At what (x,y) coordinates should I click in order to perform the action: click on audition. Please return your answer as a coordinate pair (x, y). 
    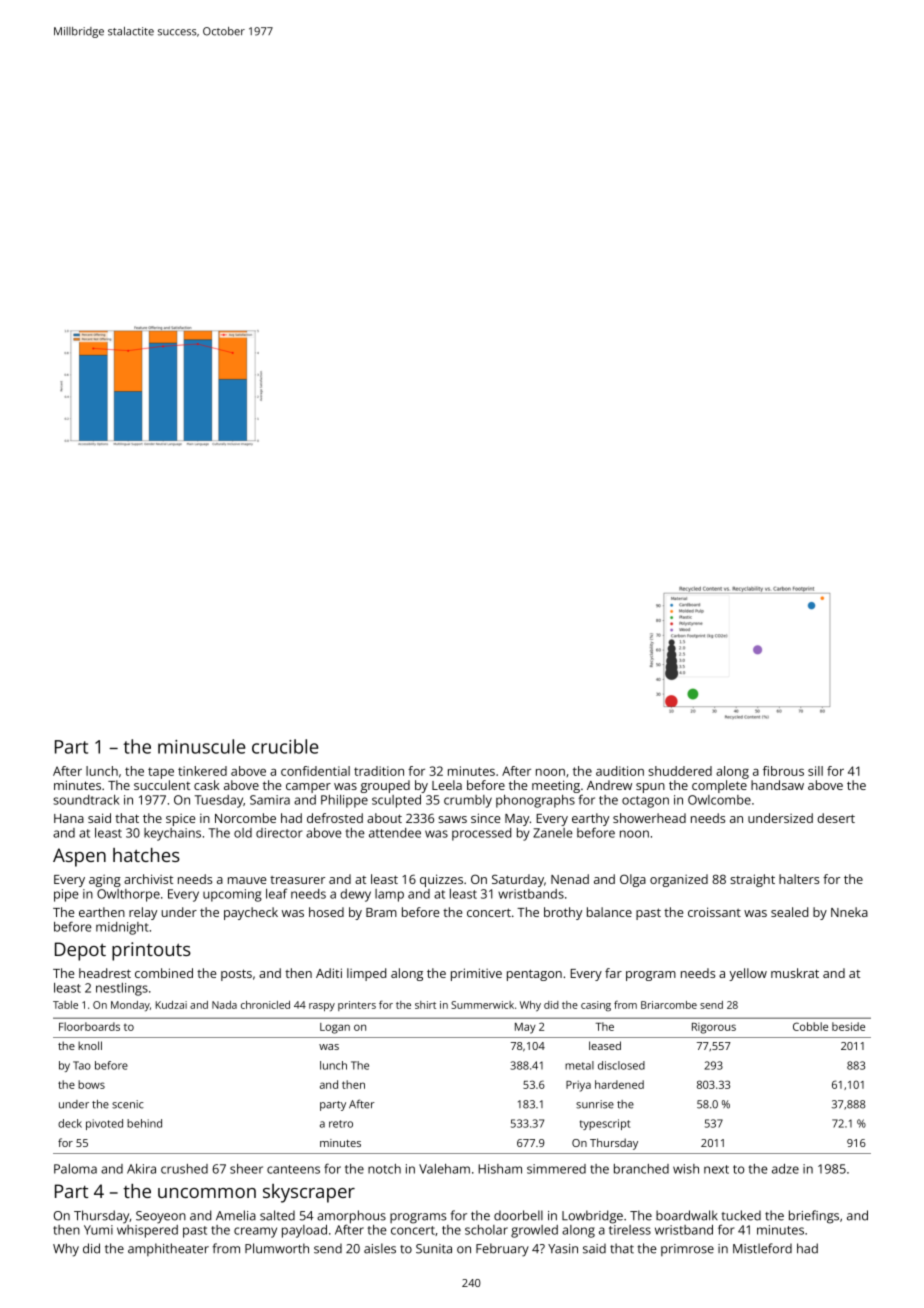
    Looking at the image, I should click on (620, 771).
